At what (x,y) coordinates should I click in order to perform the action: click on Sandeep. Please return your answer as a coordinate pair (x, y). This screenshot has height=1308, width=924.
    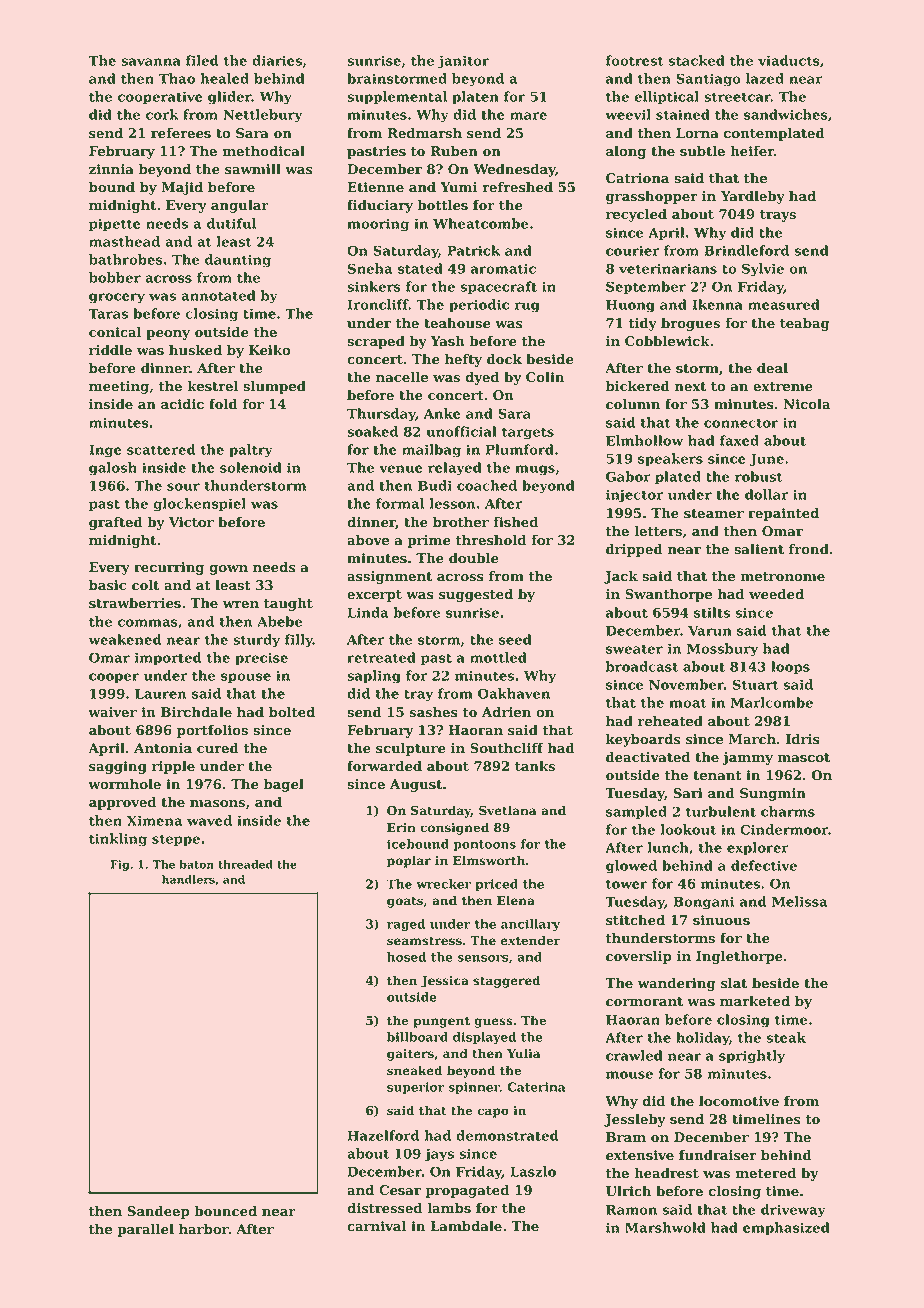
    Looking at the image, I should click on (158, 1212).
